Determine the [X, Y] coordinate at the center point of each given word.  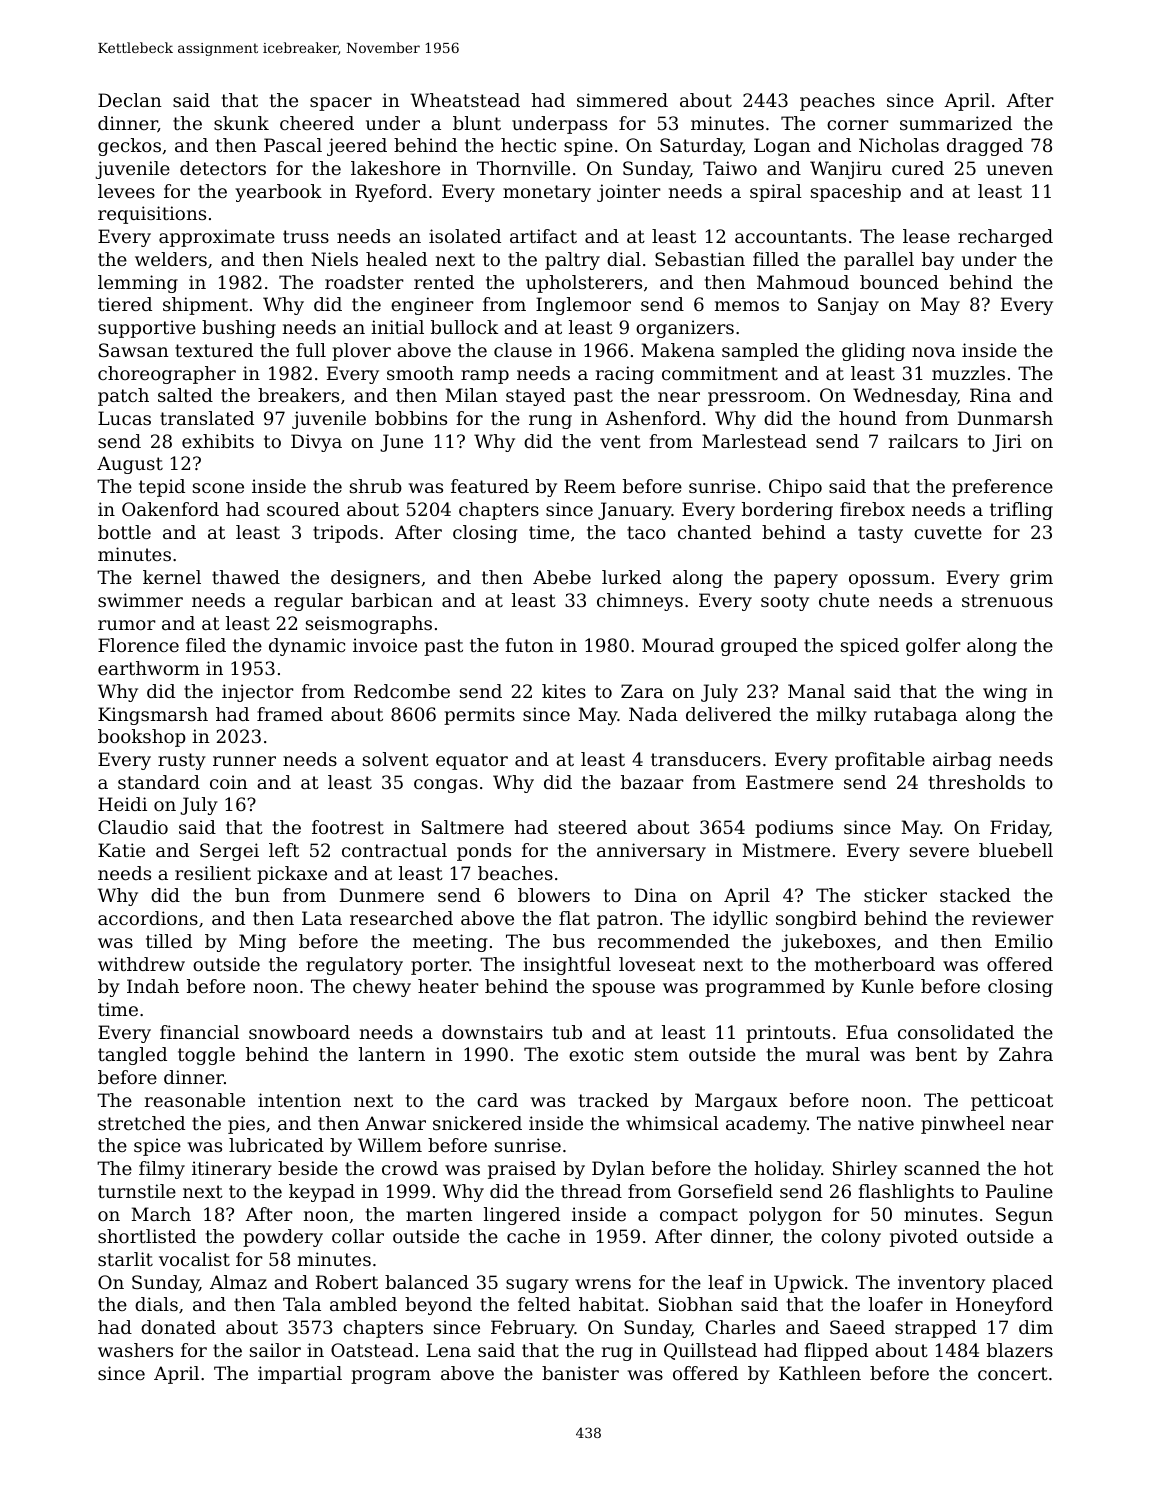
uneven [1019, 170]
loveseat [657, 964]
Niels [334, 259]
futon [529, 645]
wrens [603, 1284]
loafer [896, 1304]
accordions [148, 918]
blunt [477, 123]
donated [178, 1327]
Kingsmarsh [153, 716]
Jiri [1007, 443]
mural [833, 1054]
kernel [172, 577]
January [635, 511]
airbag [962, 761]
